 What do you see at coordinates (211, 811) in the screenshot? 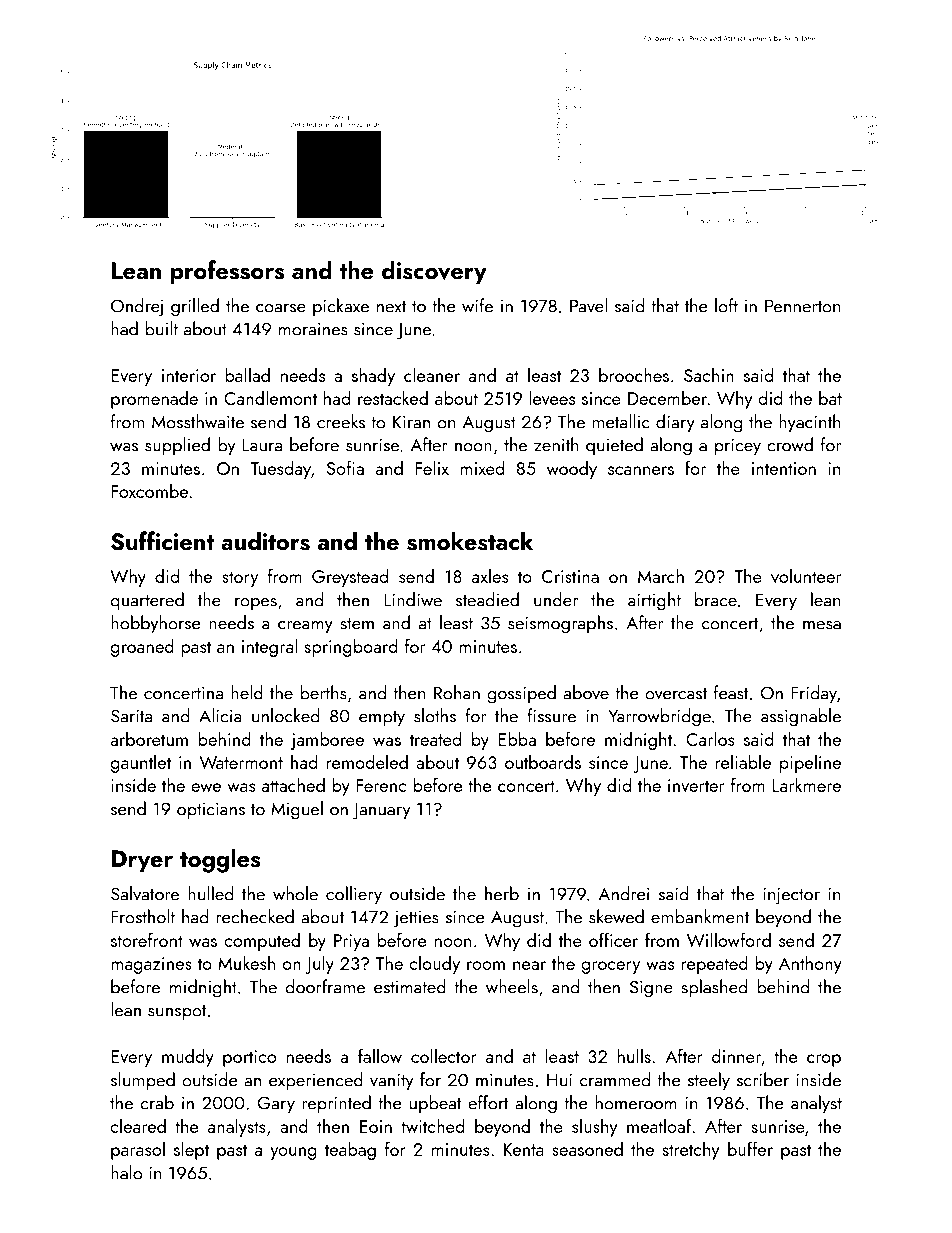
I see `opticians` at bounding box center [211, 811].
